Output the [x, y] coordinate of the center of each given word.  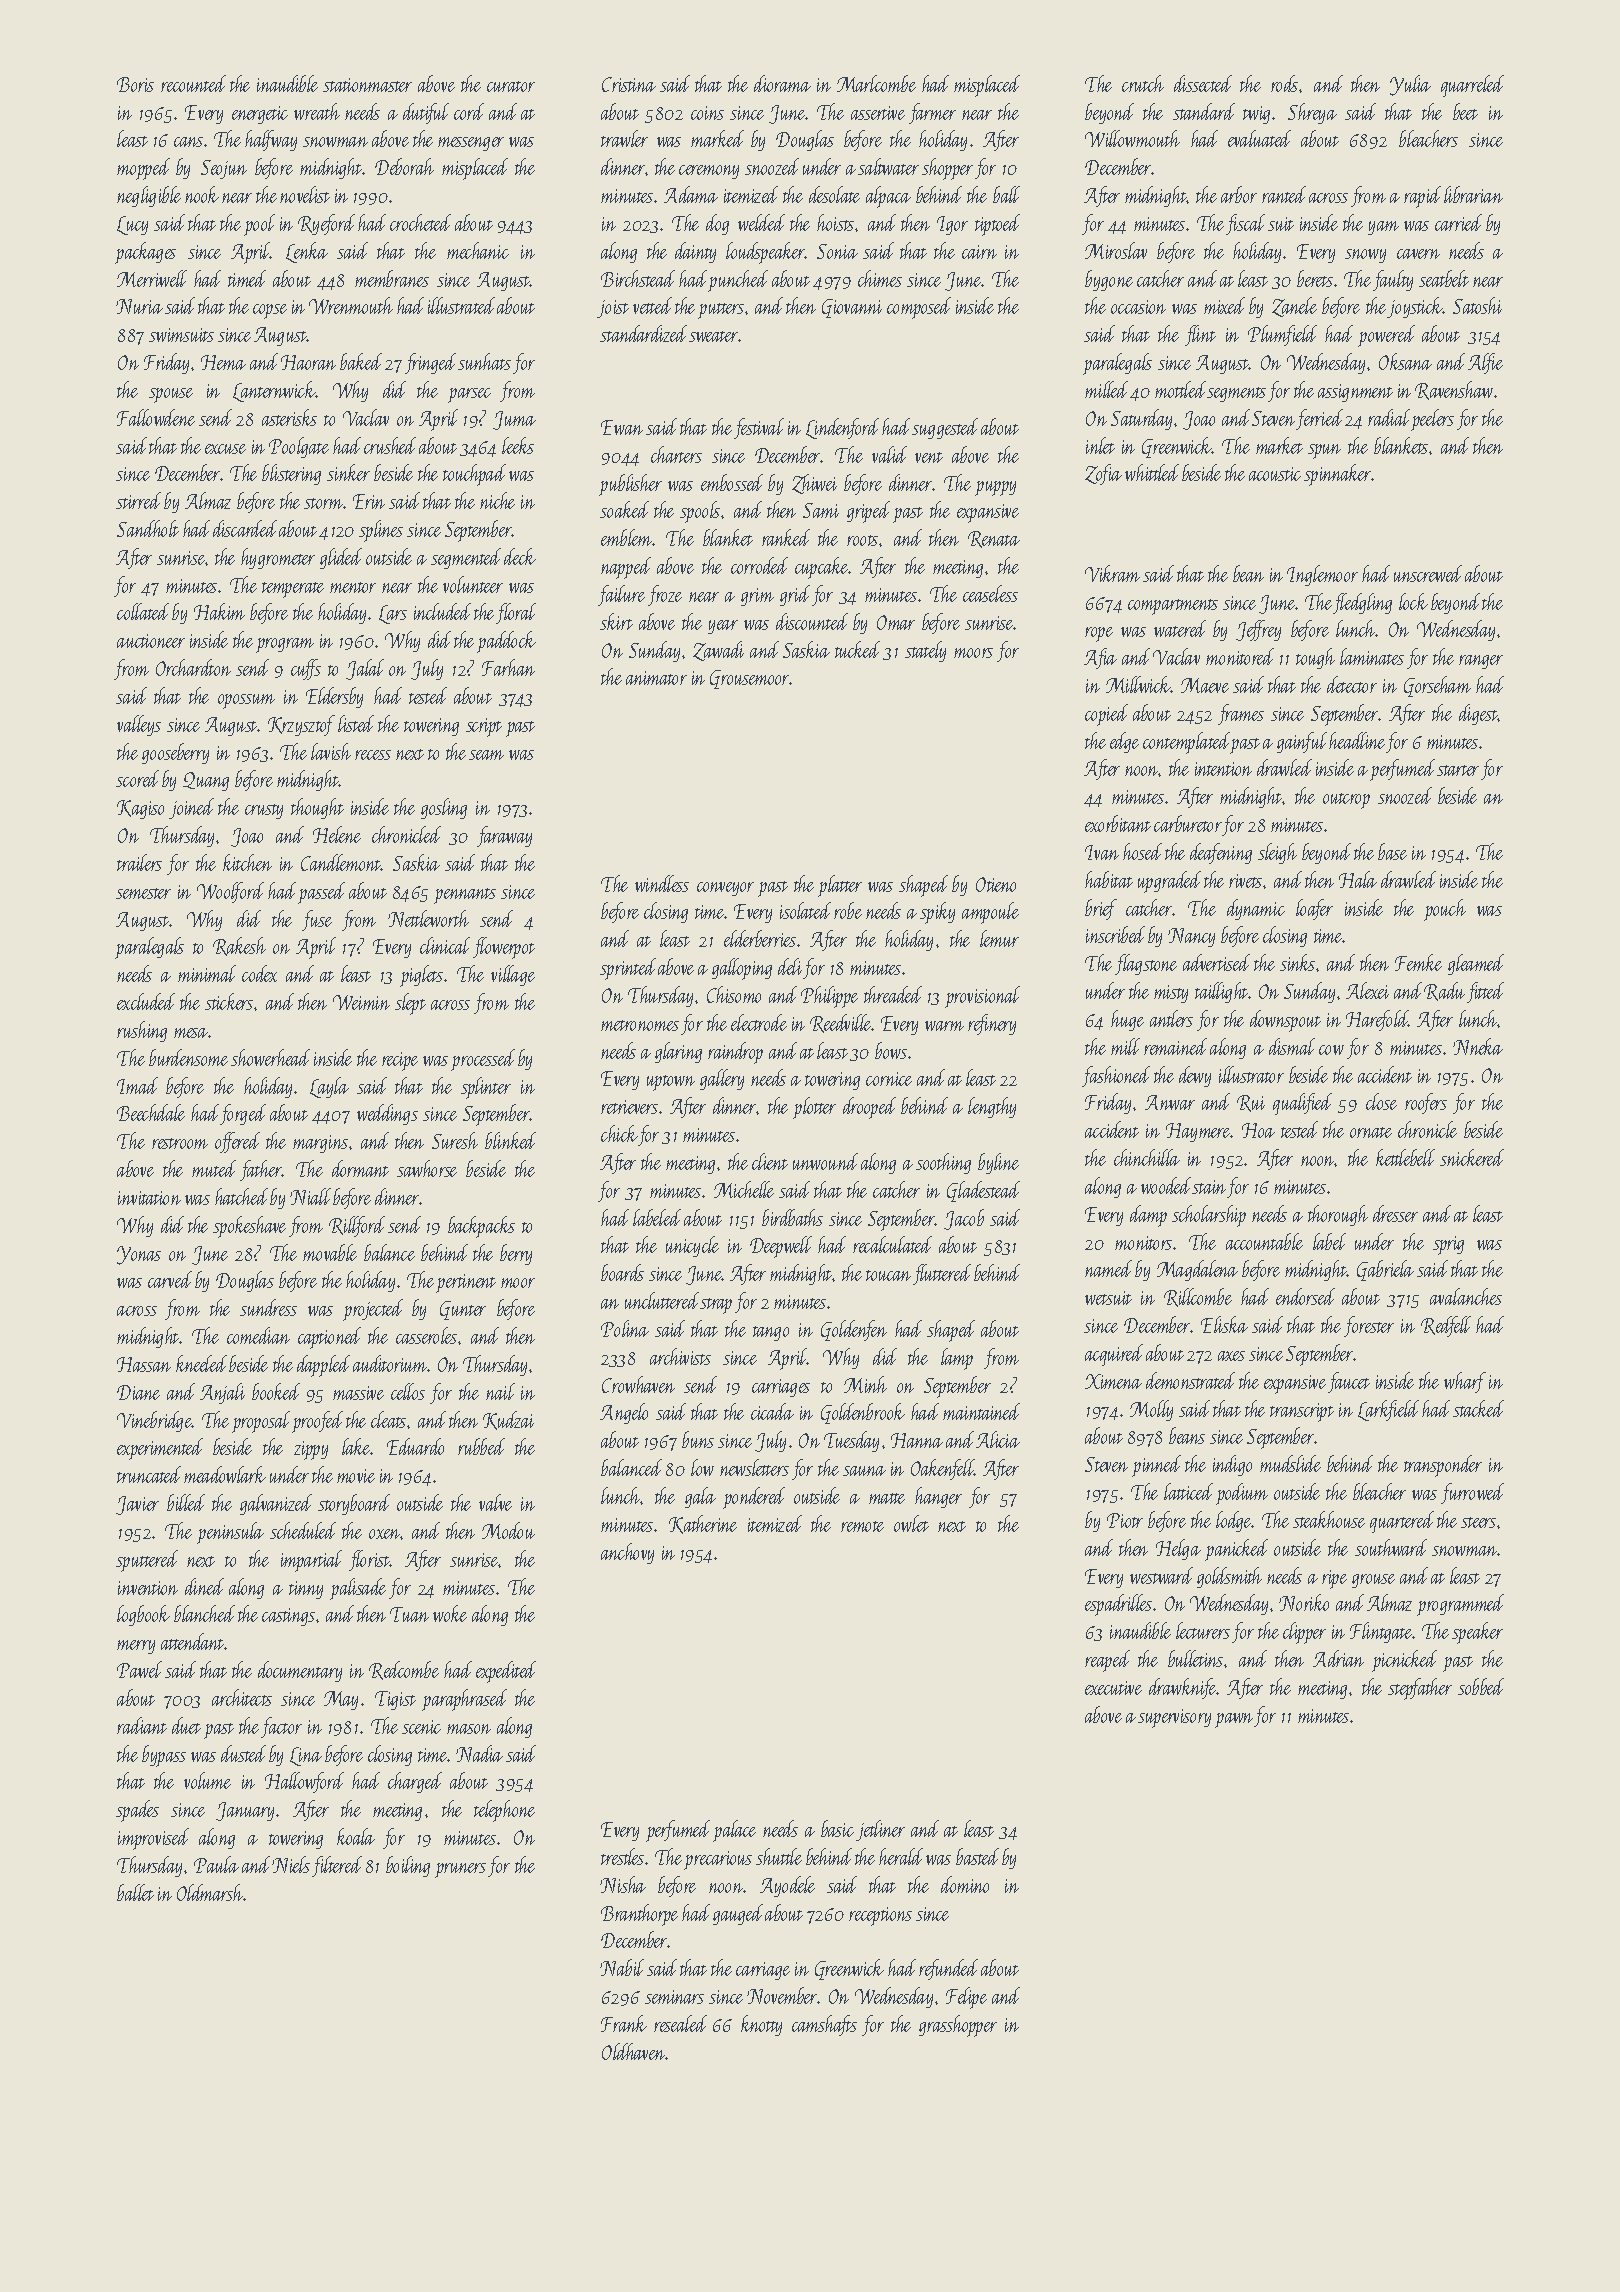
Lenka [307, 252]
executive [1113, 1688]
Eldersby [334, 697]
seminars [674, 1997]
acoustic [1275, 474]
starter [1458, 770]
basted [977, 1856]
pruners [460, 1870]
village [513, 975]
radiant [142, 1725]
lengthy [992, 1107]
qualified [1302, 1104]
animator [656, 678]
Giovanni [852, 308]
